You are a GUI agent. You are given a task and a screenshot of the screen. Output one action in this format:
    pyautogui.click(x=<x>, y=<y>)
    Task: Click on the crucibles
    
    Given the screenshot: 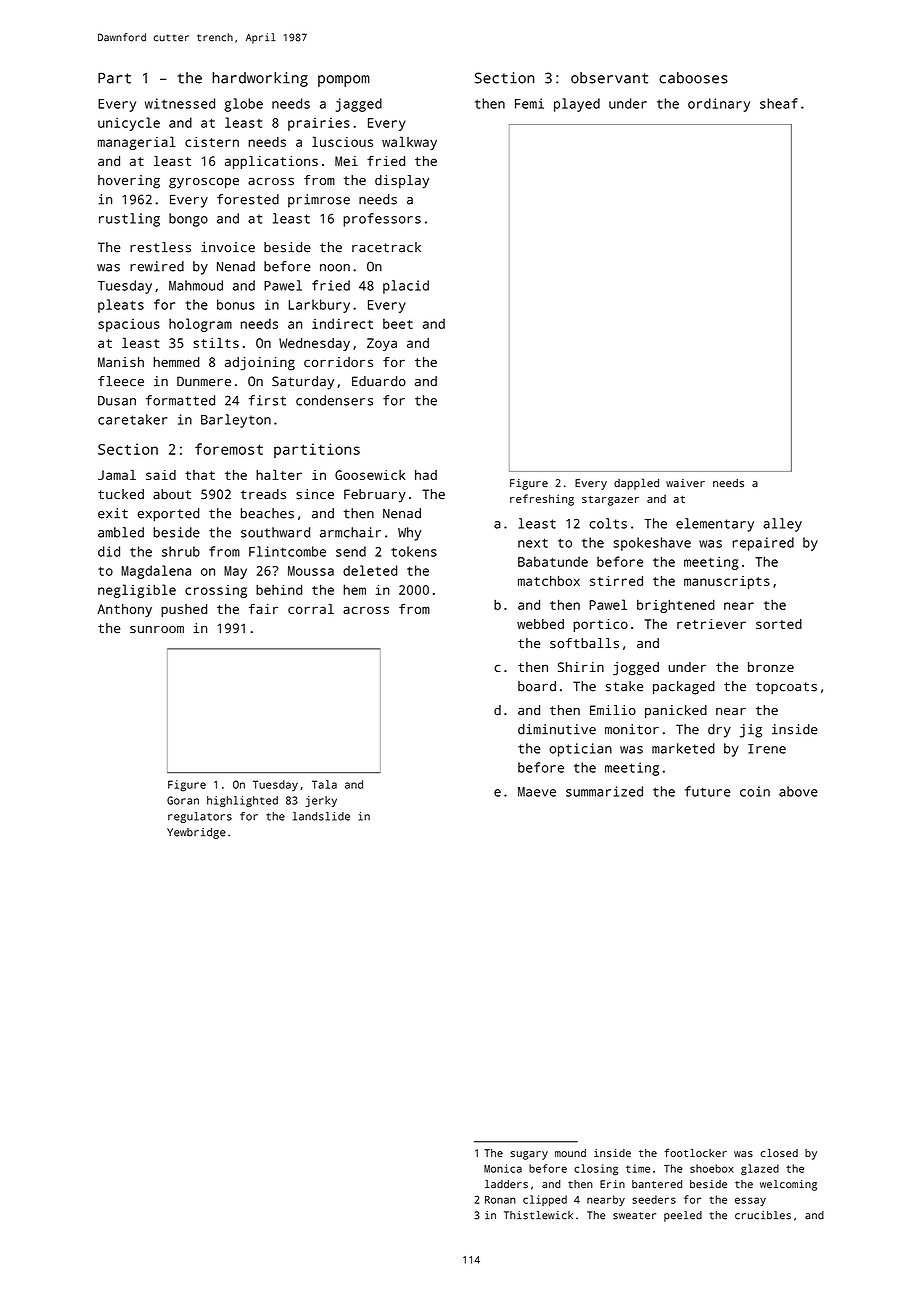 What is the action you would take?
    pyautogui.click(x=763, y=1215)
